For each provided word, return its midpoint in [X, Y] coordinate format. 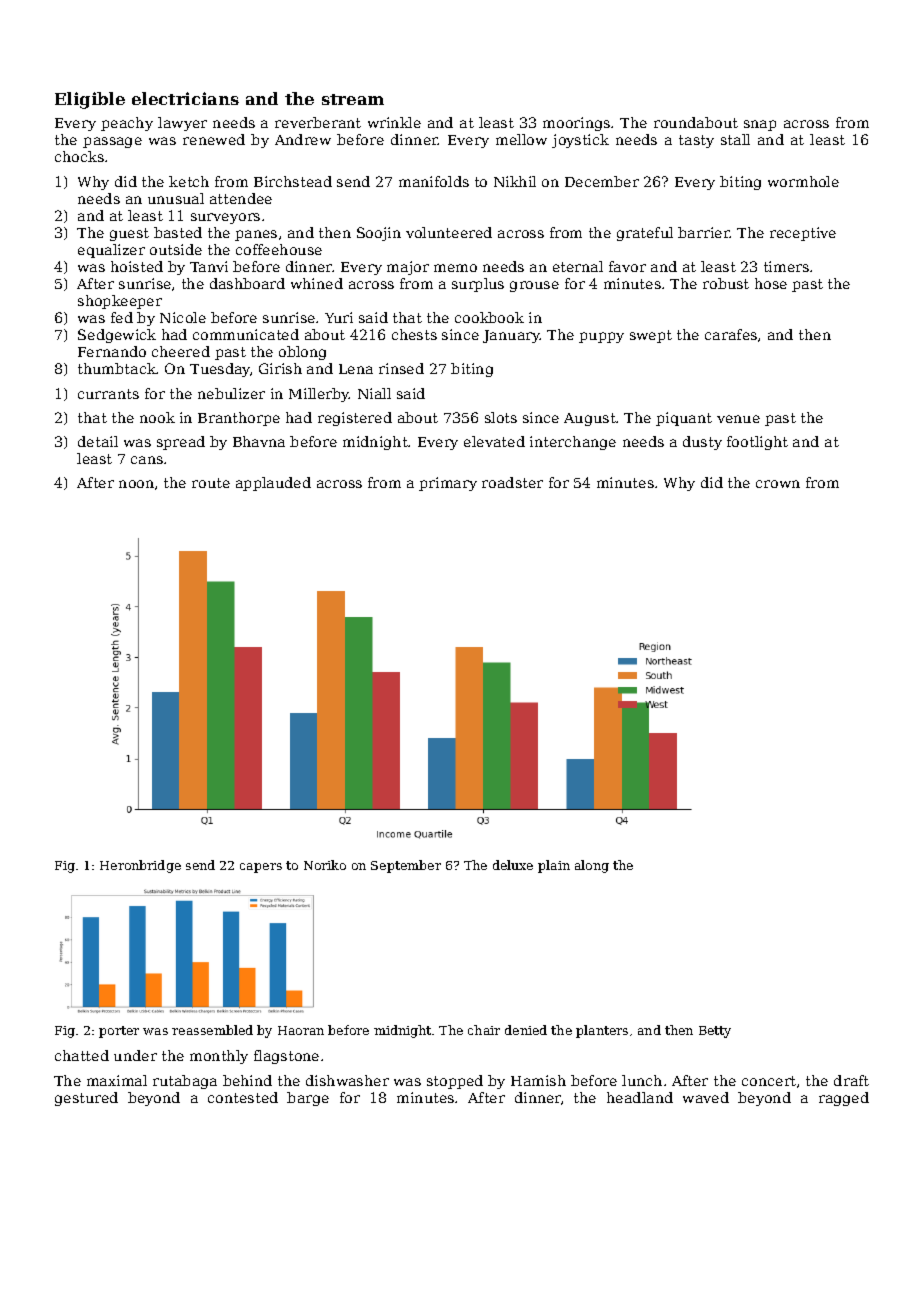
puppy [601, 337]
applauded [273, 484]
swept [651, 336]
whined [317, 283]
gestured [86, 1099]
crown [778, 484]
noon [136, 484]
